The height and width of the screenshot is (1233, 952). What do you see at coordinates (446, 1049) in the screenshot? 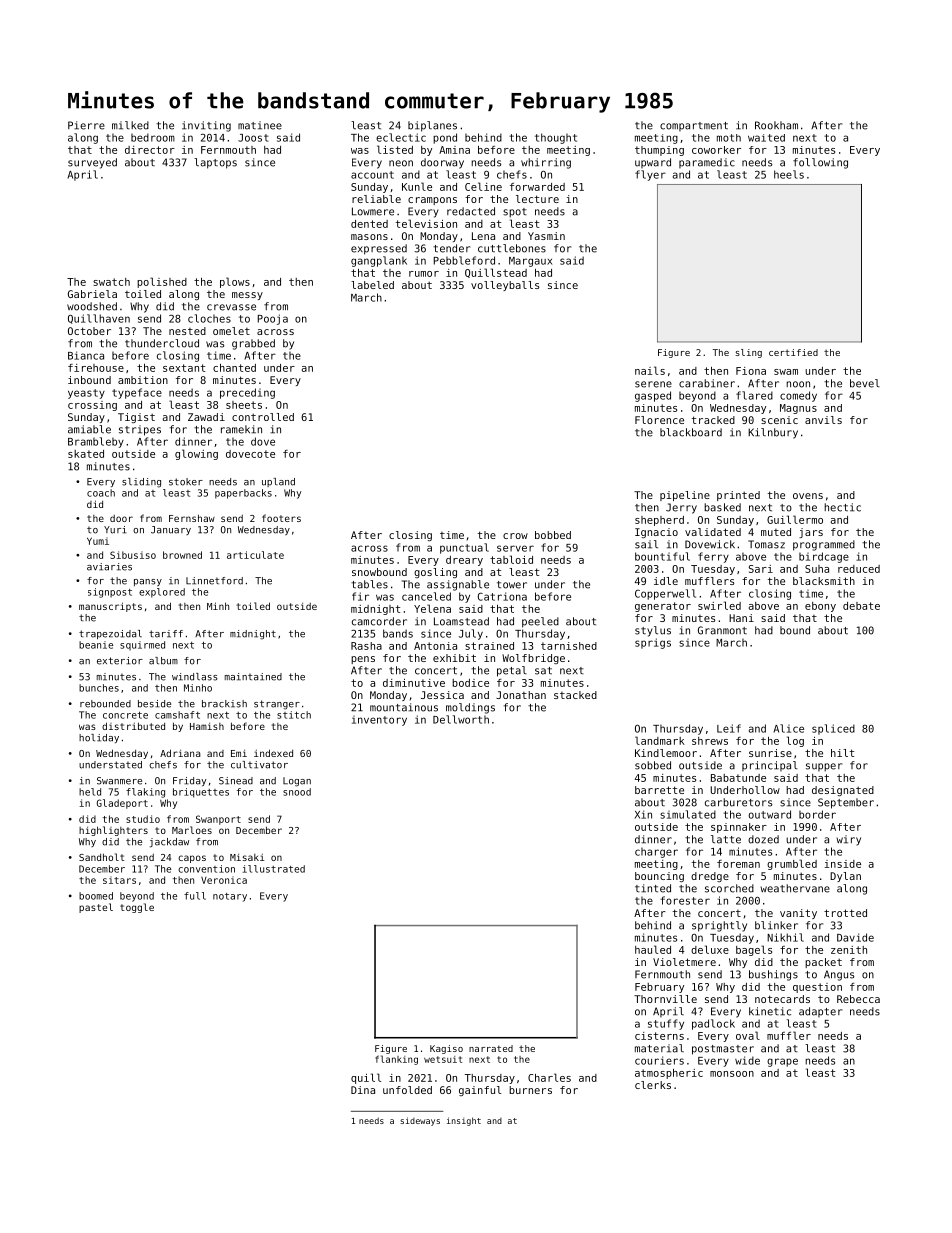
I see `Kagiso` at bounding box center [446, 1049].
